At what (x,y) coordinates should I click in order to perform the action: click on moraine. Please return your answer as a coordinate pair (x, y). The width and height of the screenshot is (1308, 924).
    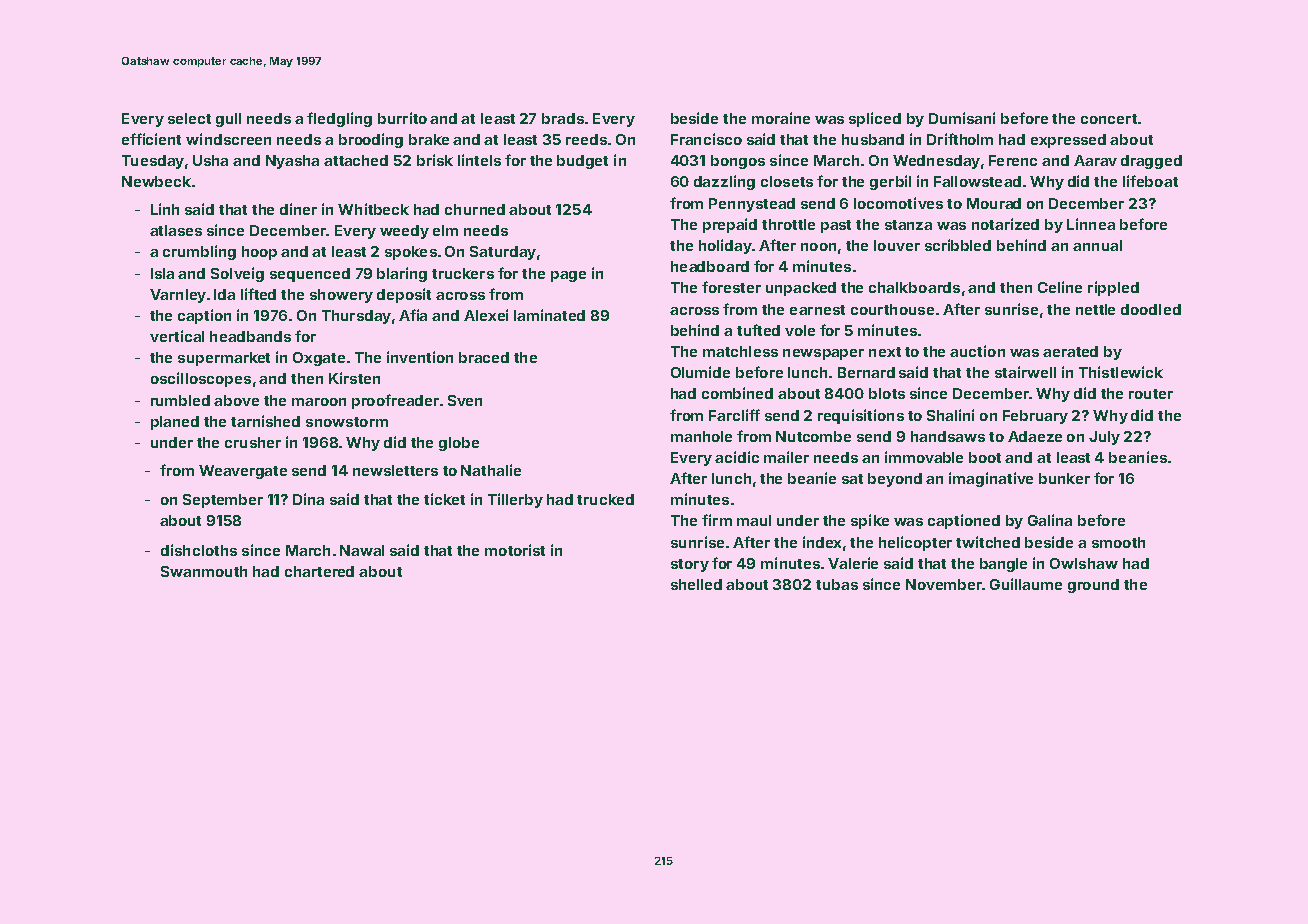
    Looking at the image, I should click on (781, 118).
